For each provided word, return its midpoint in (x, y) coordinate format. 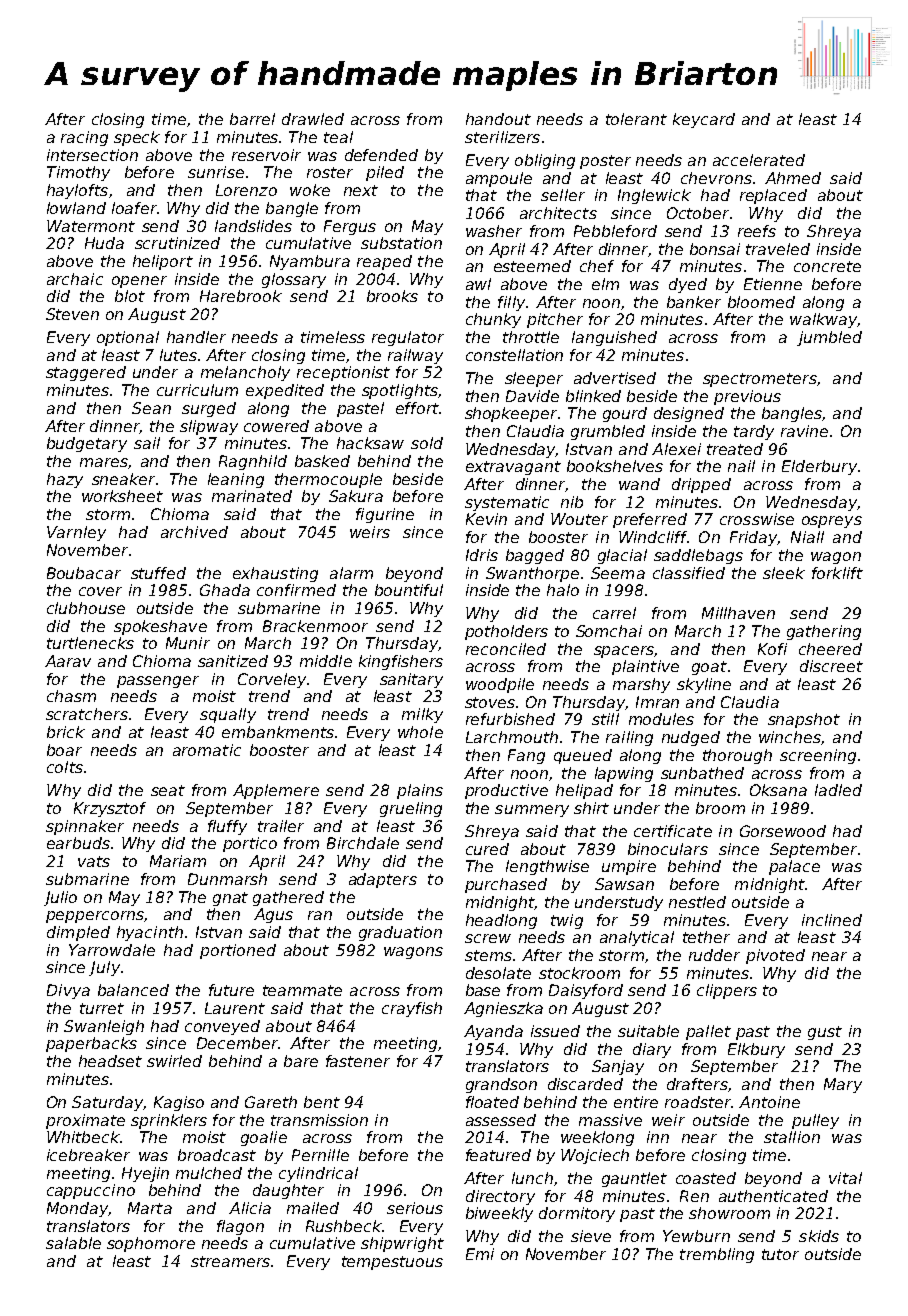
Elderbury (819, 467)
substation (401, 243)
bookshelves (615, 466)
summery (532, 811)
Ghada (225, 590)
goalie (264, 1138)
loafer (134, 208)
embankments (278, 732)
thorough (737, 756)
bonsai (715, 249)
